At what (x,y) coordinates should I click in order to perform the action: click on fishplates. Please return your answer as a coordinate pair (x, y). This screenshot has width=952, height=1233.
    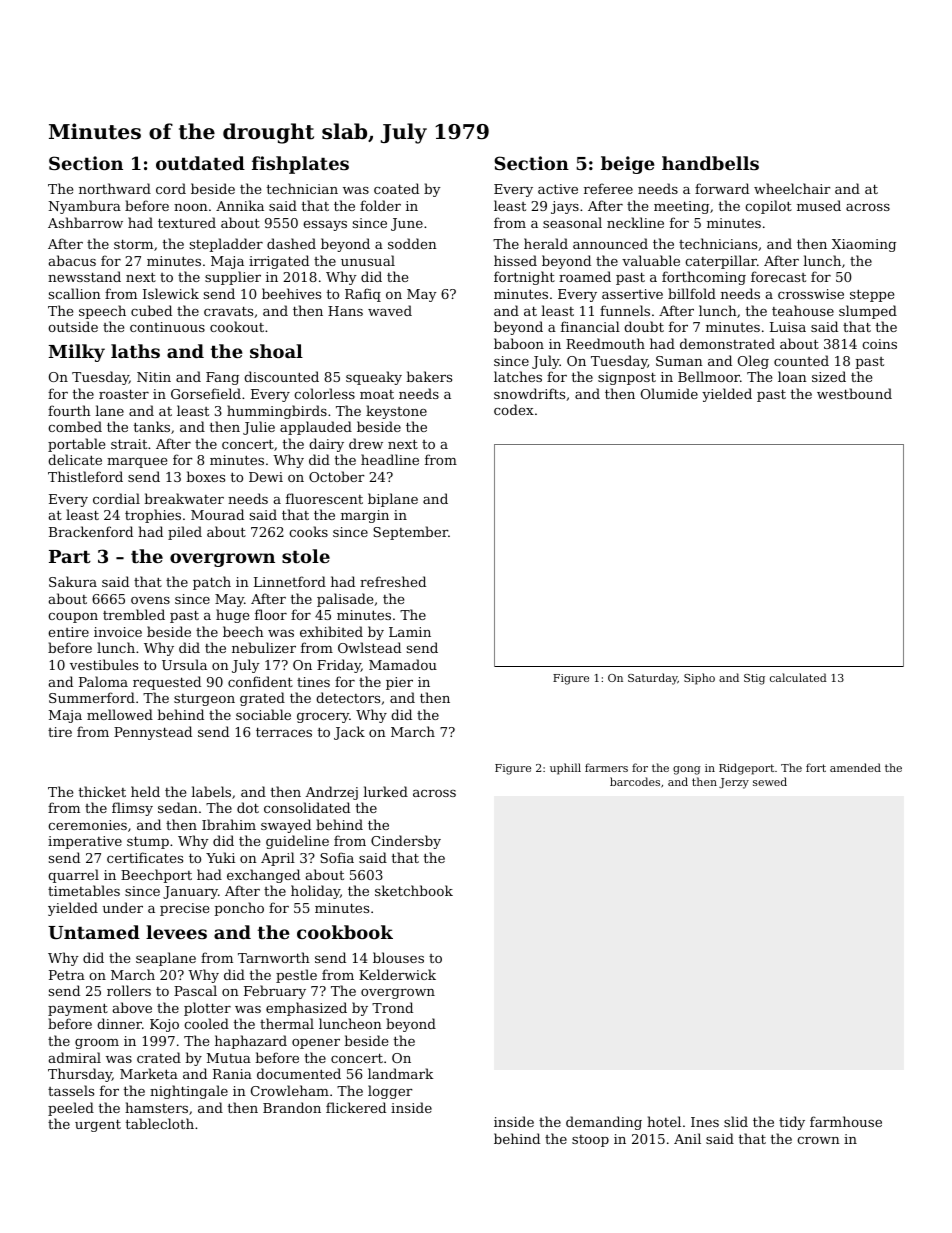
    Looking at the image, I should click on (300, 165).
